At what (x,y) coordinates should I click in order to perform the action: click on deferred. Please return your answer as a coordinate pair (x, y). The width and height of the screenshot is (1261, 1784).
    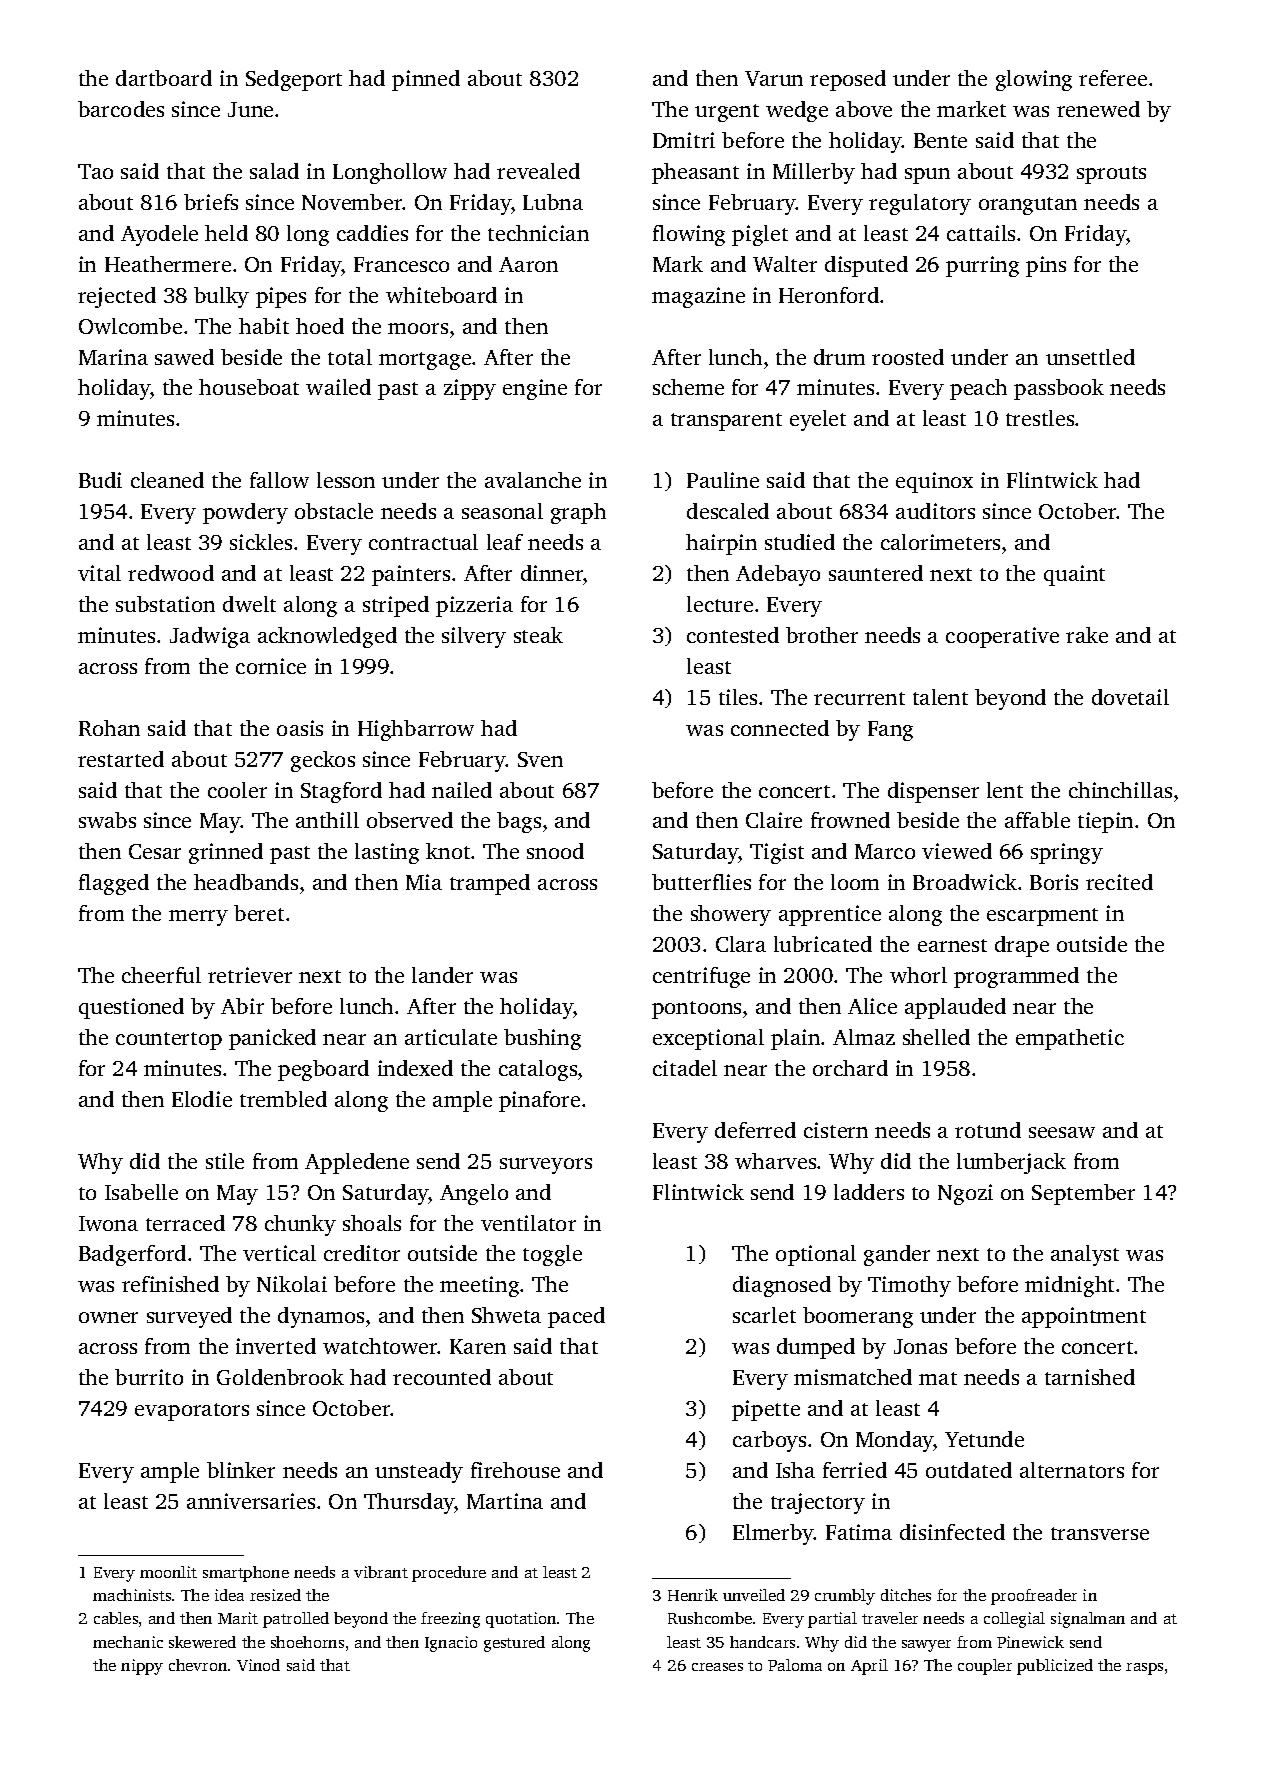
    Looking at the image, I should click on (755, 1130).
